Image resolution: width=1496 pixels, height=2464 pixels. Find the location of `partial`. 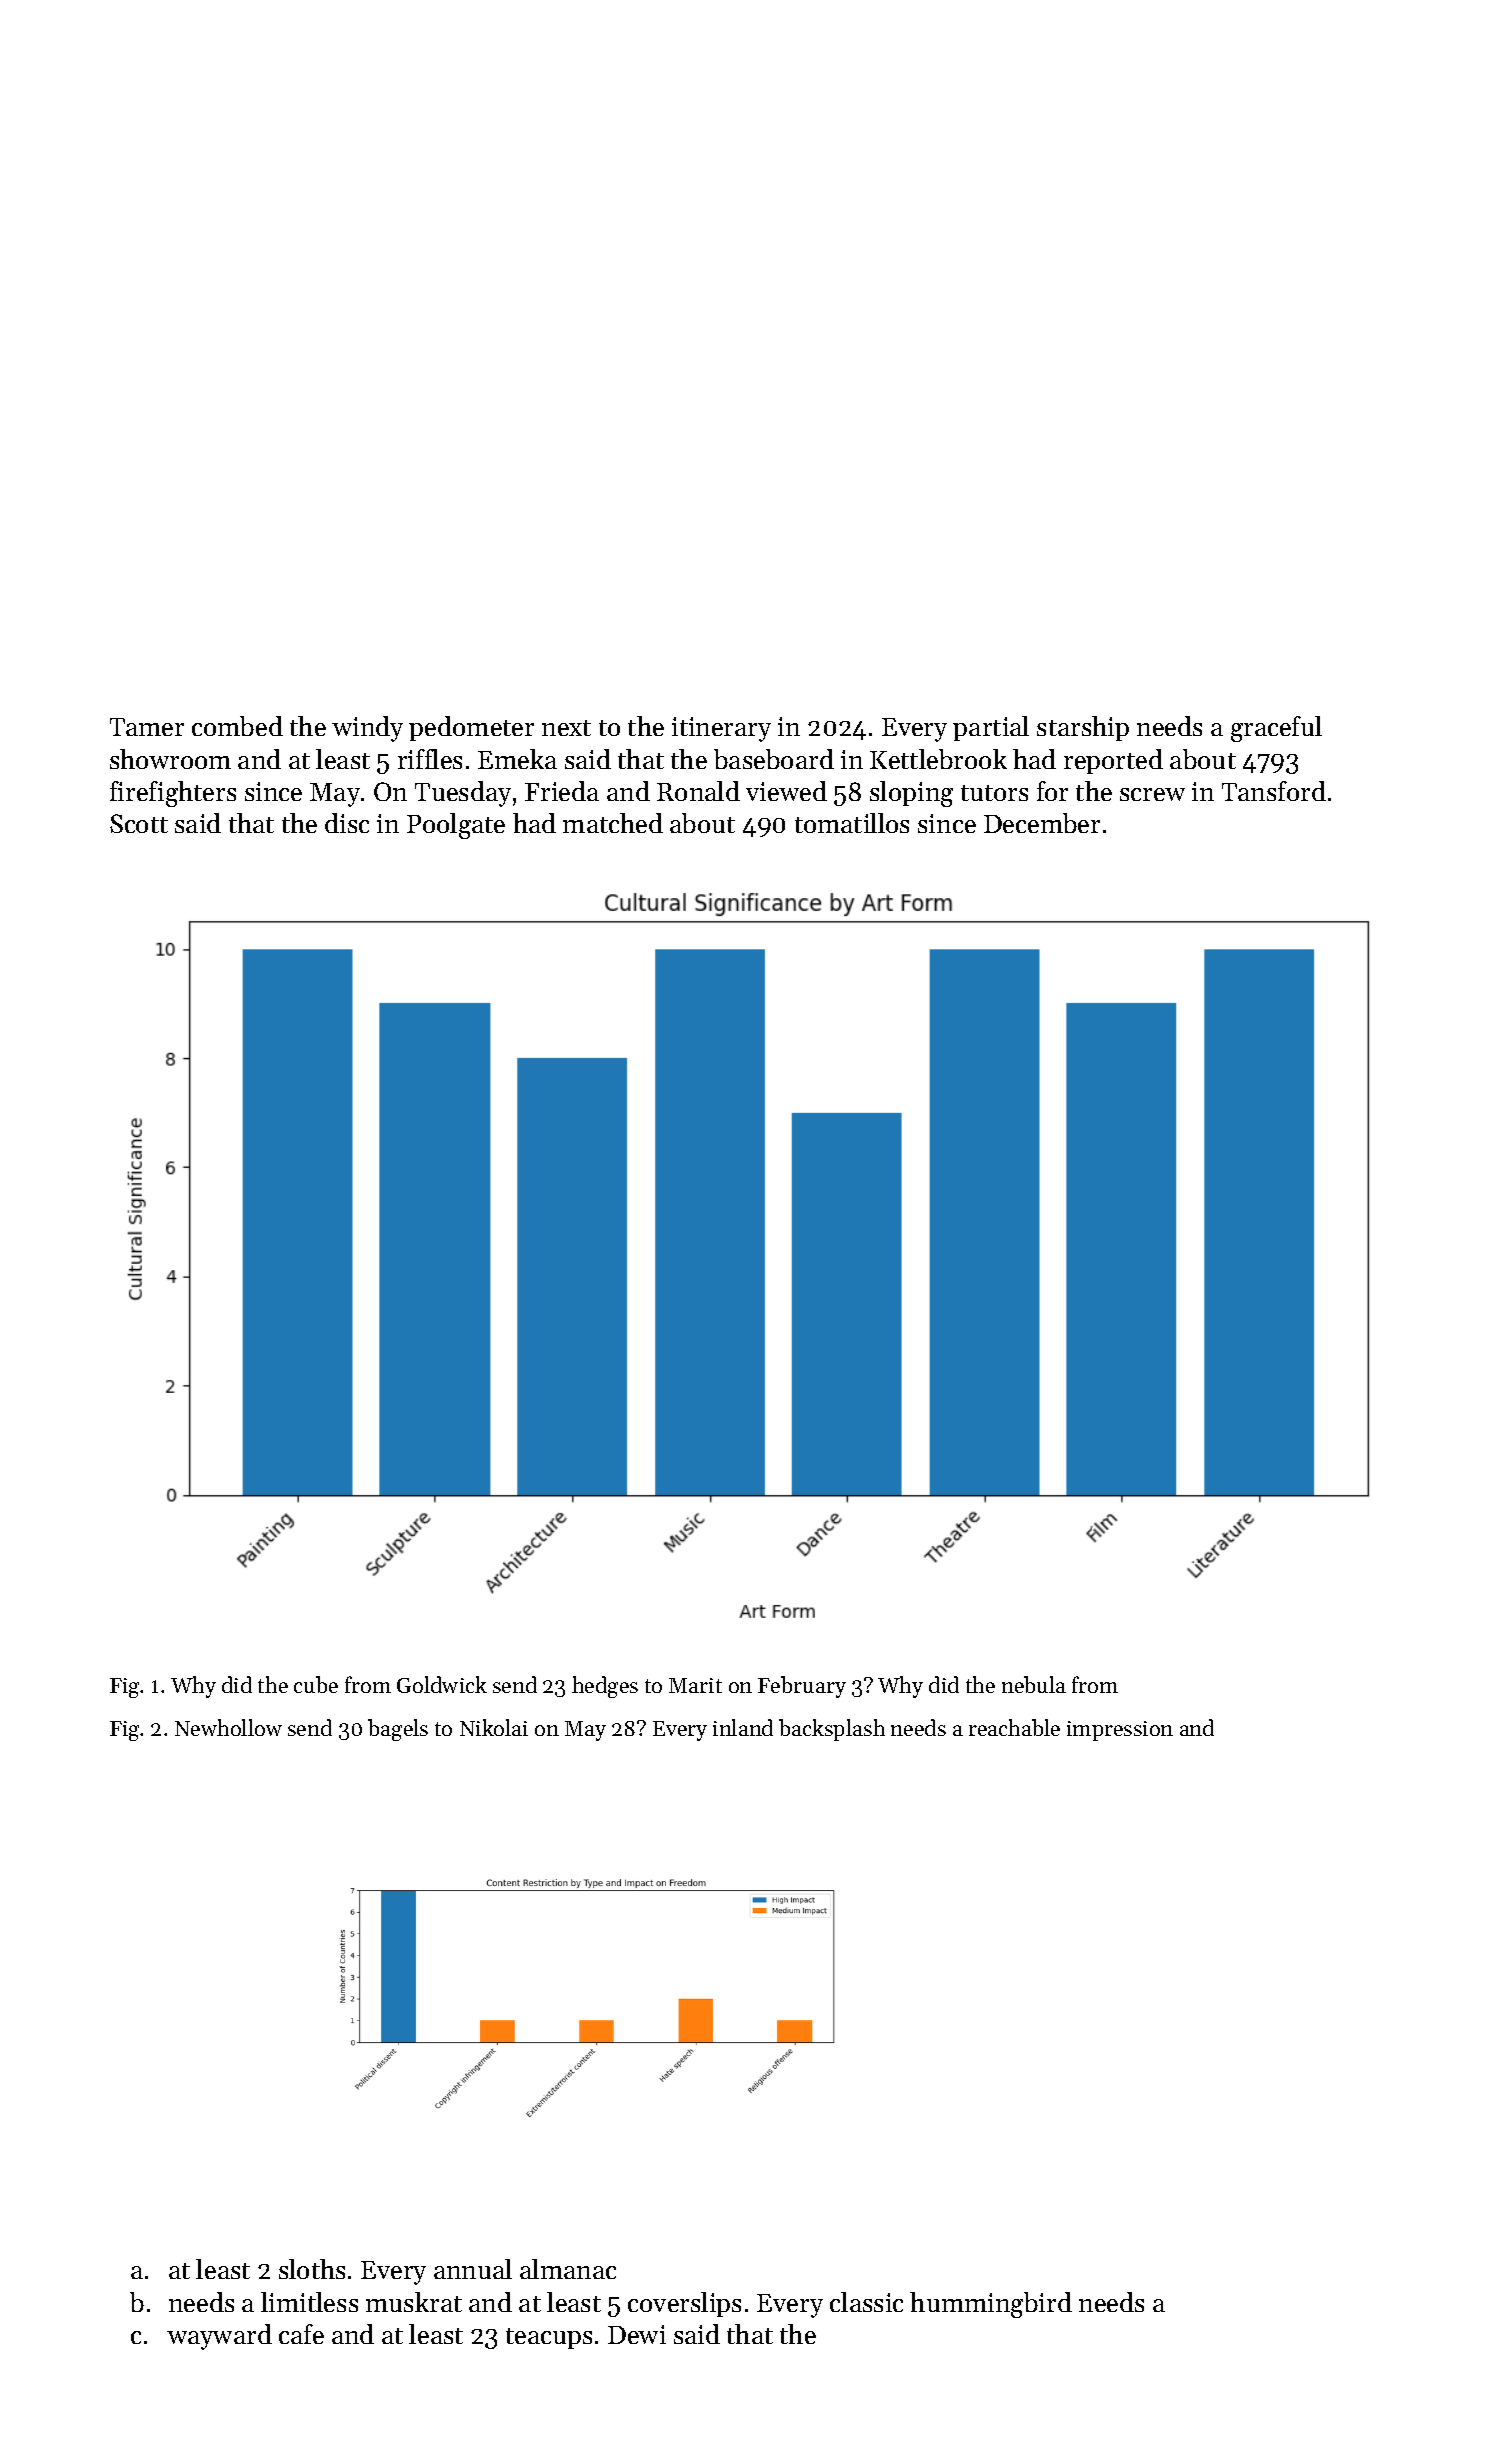

partial is located at coordinates (991, 728).
